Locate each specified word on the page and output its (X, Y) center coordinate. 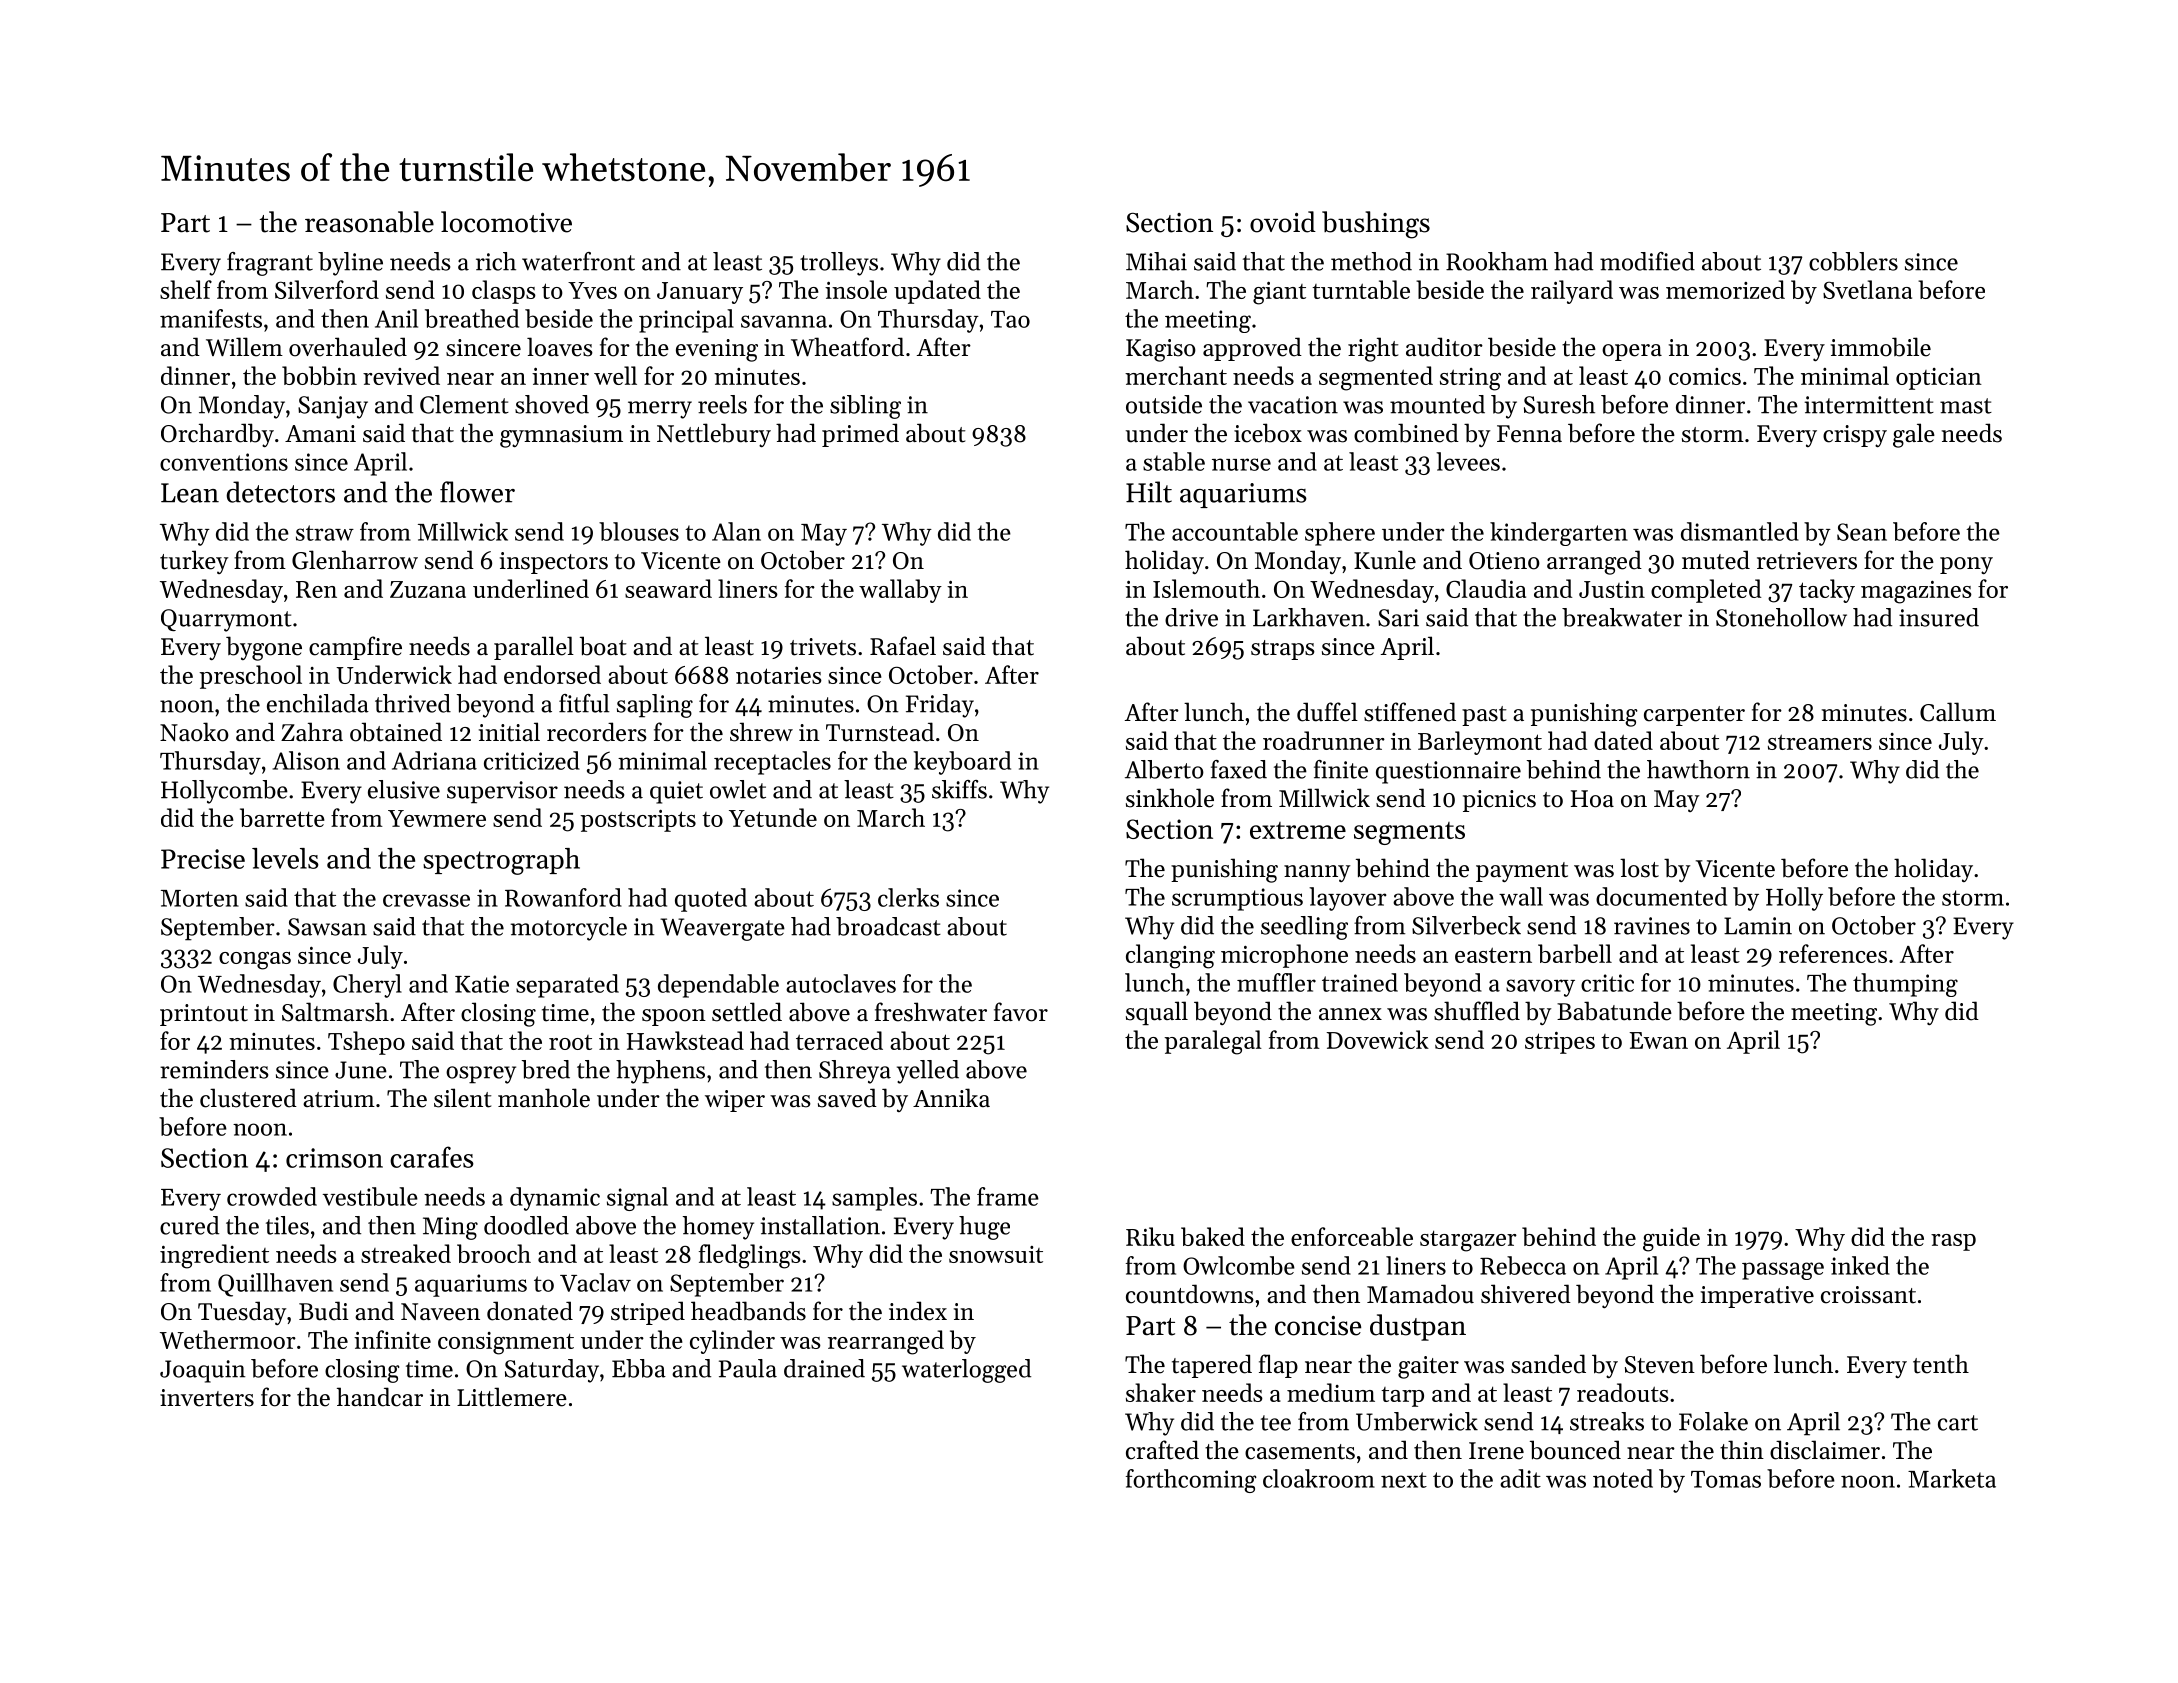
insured (1939, 617)
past (1484, 716)
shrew (761, 732)
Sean (1862, 532)
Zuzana (428, 589)
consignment (506, 1343)
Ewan (1658, 1040)
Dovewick (1377, 1039)
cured (189, 1225)
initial (509, 732)
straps (1283, 650)
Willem (244, 347)
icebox (1268, 433)
